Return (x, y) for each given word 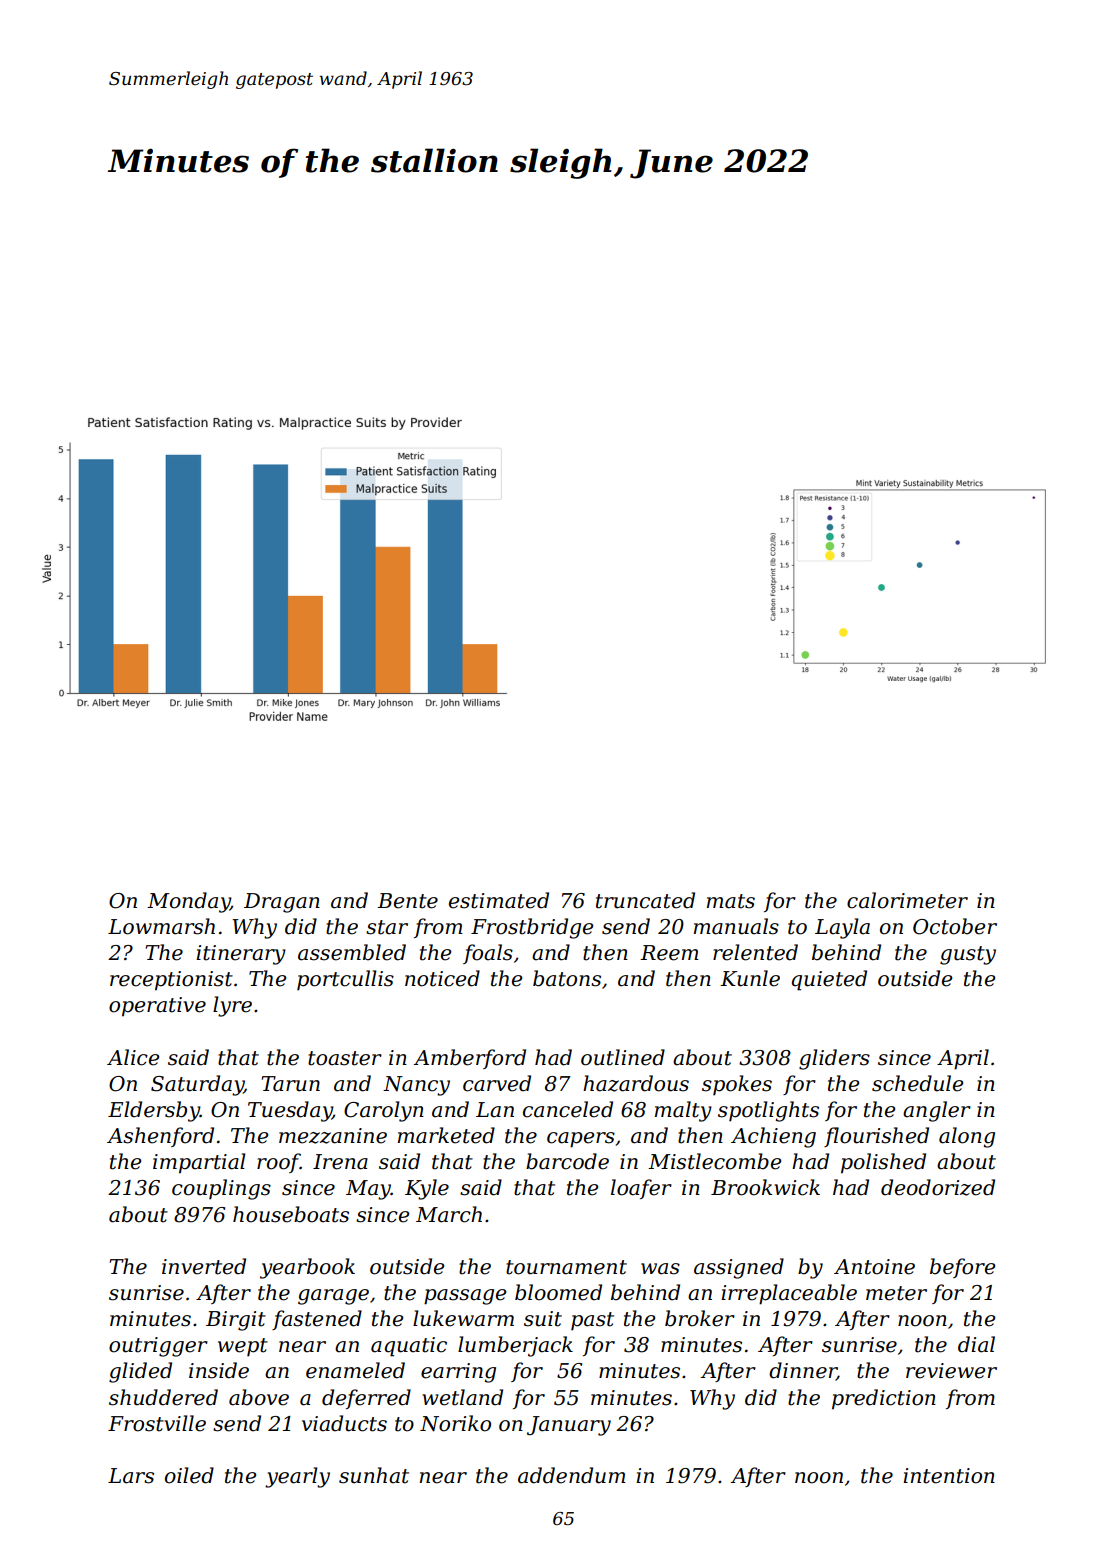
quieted (829, 980)
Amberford (470, 1059)
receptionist (171, 981)
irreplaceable (789, 1294)
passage (465, 1297)
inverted (204, 1266)
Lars (131, 1476)
